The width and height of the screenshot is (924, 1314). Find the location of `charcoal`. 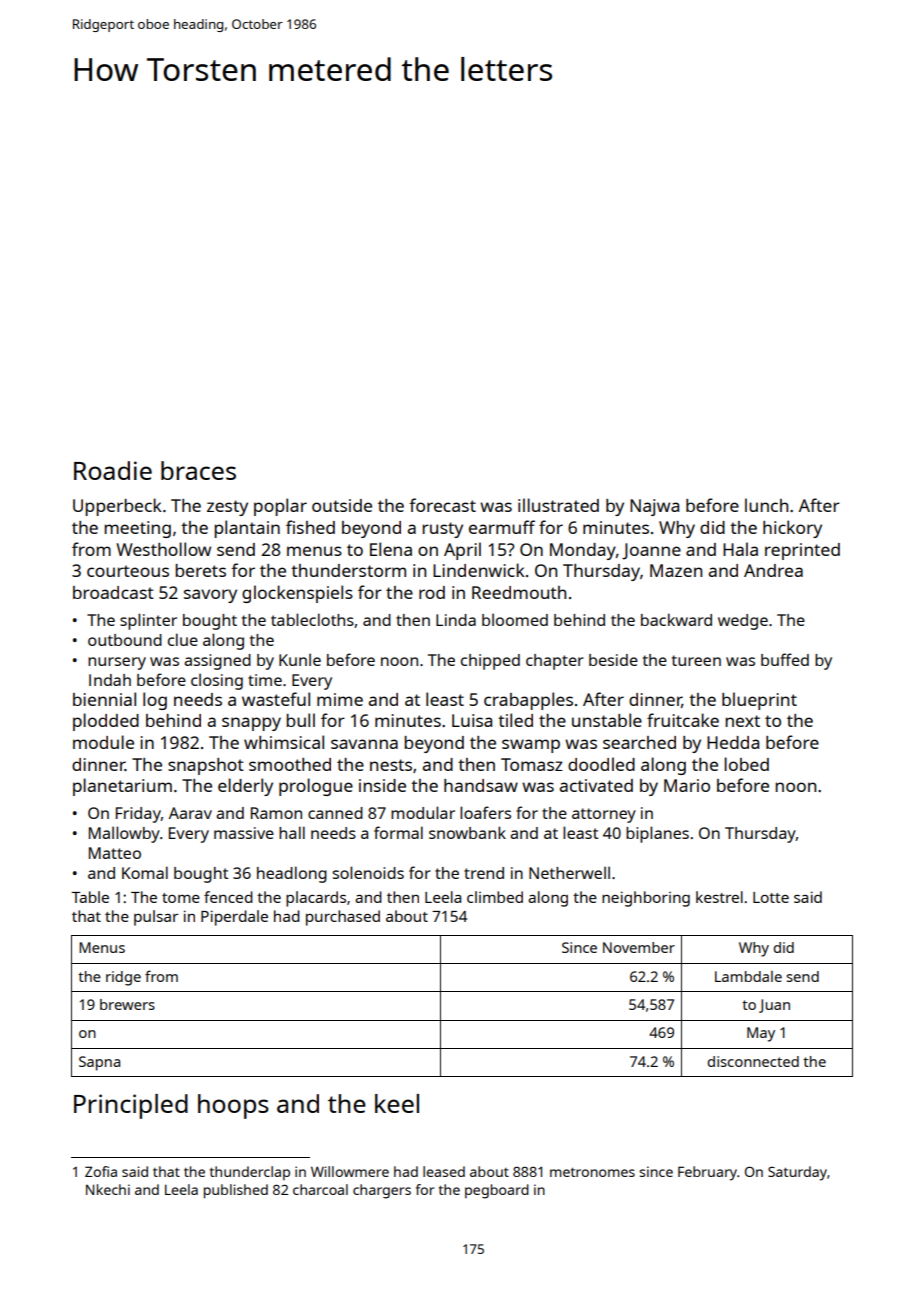

charcoal is located at coordinates (320, 1189).
